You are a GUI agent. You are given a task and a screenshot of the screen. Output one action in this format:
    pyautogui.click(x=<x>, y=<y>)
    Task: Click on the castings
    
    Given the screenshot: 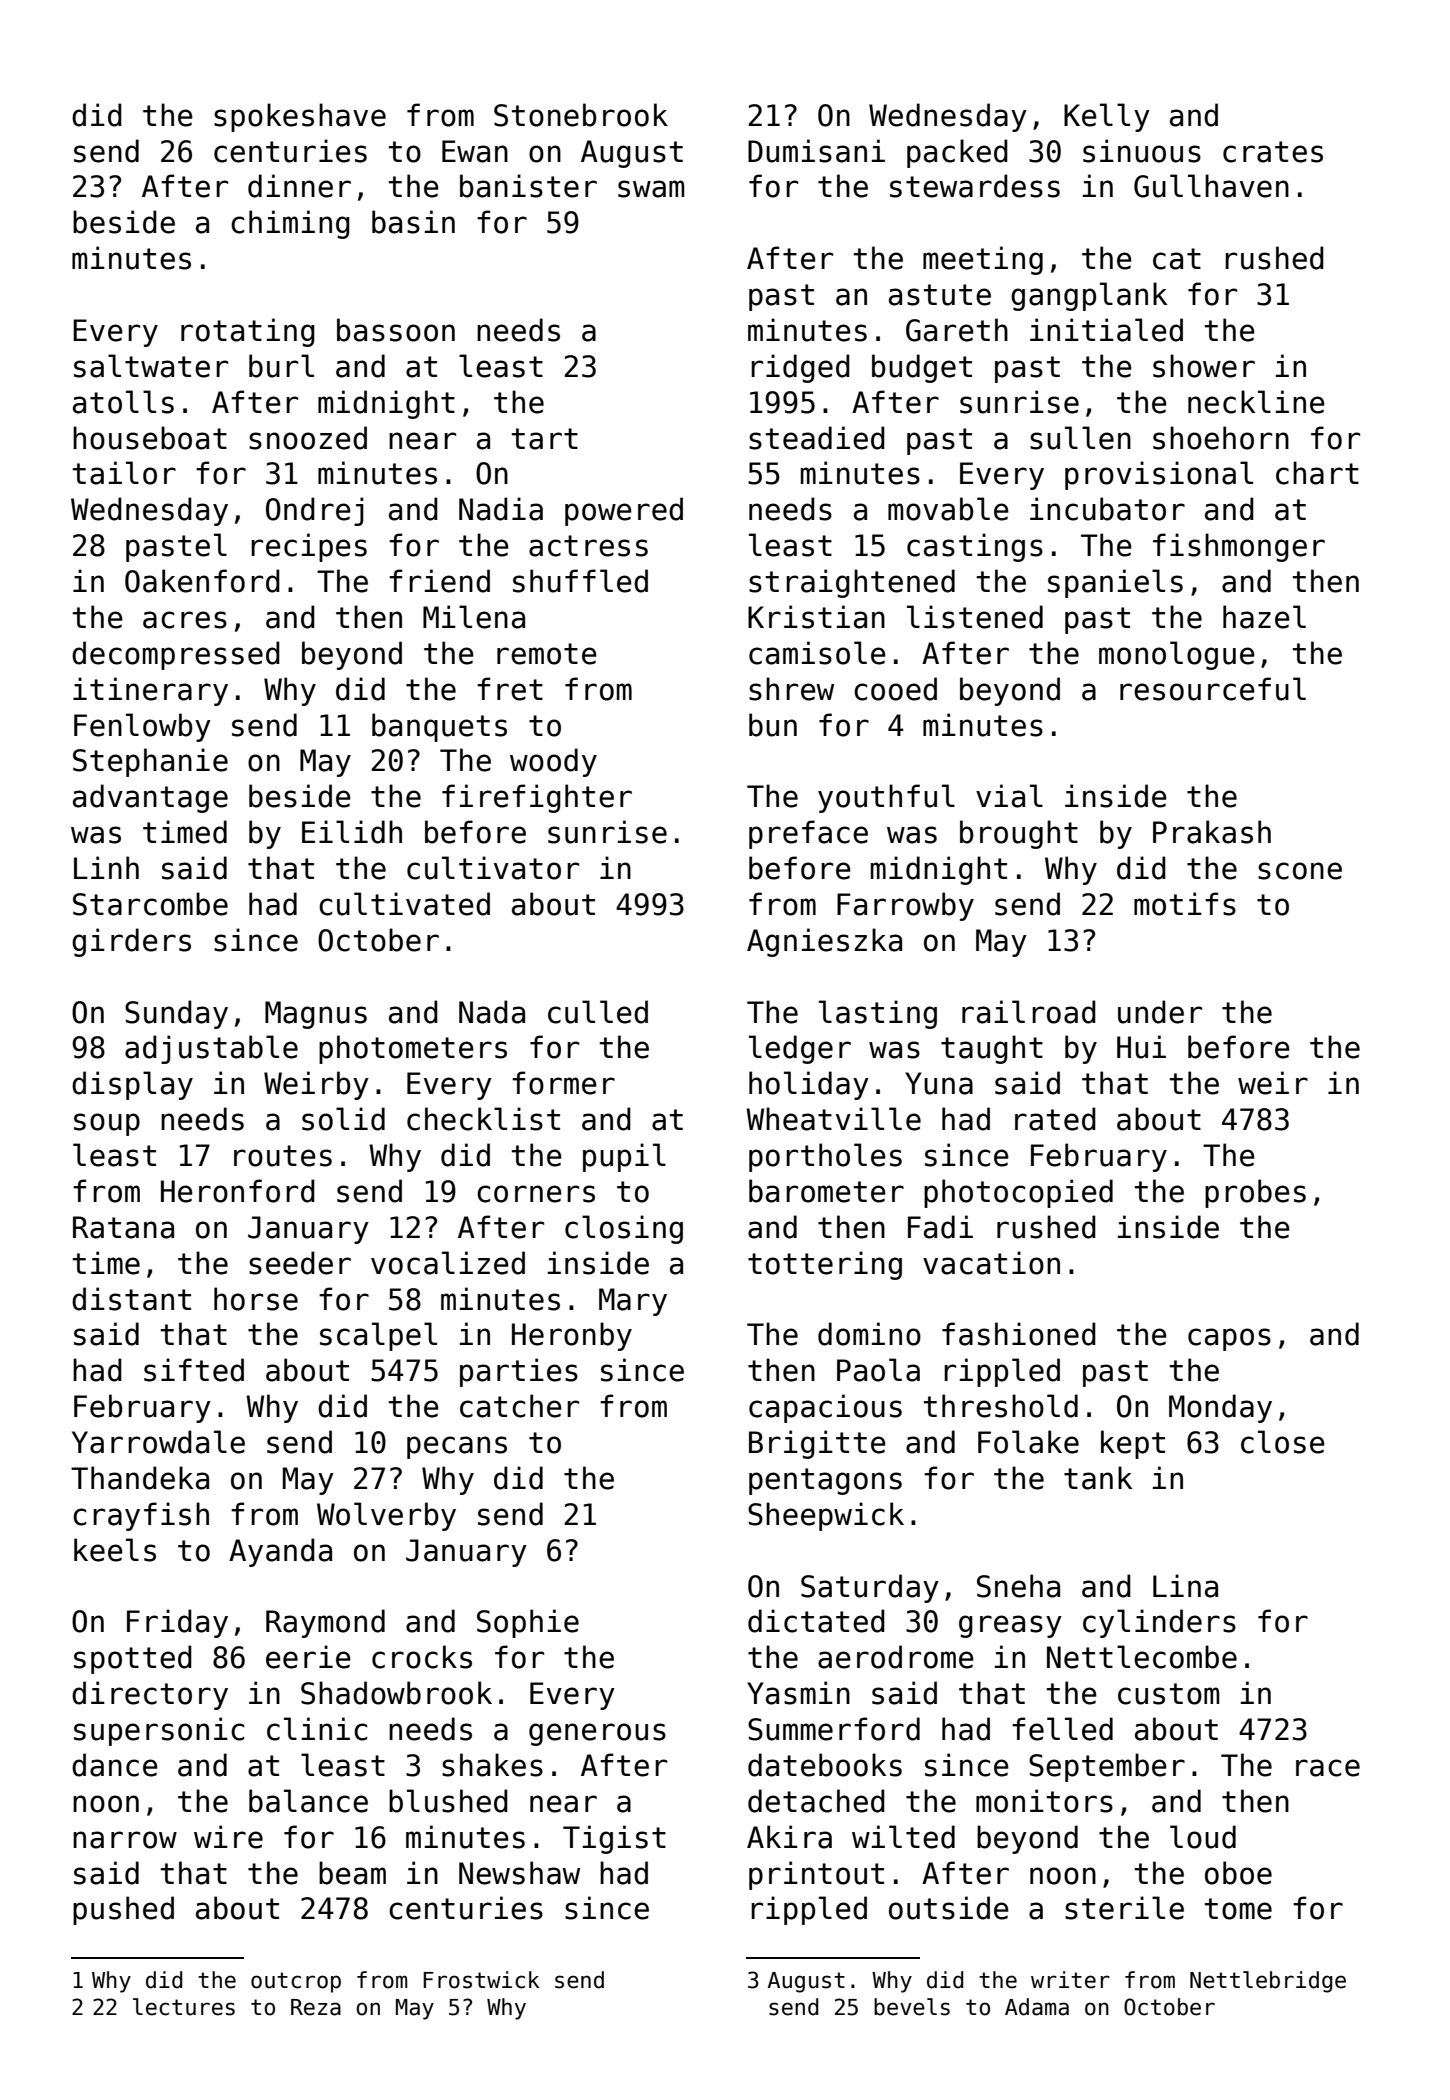 What is the action you would take?
    pyautogui.click(x=975, y=547)
